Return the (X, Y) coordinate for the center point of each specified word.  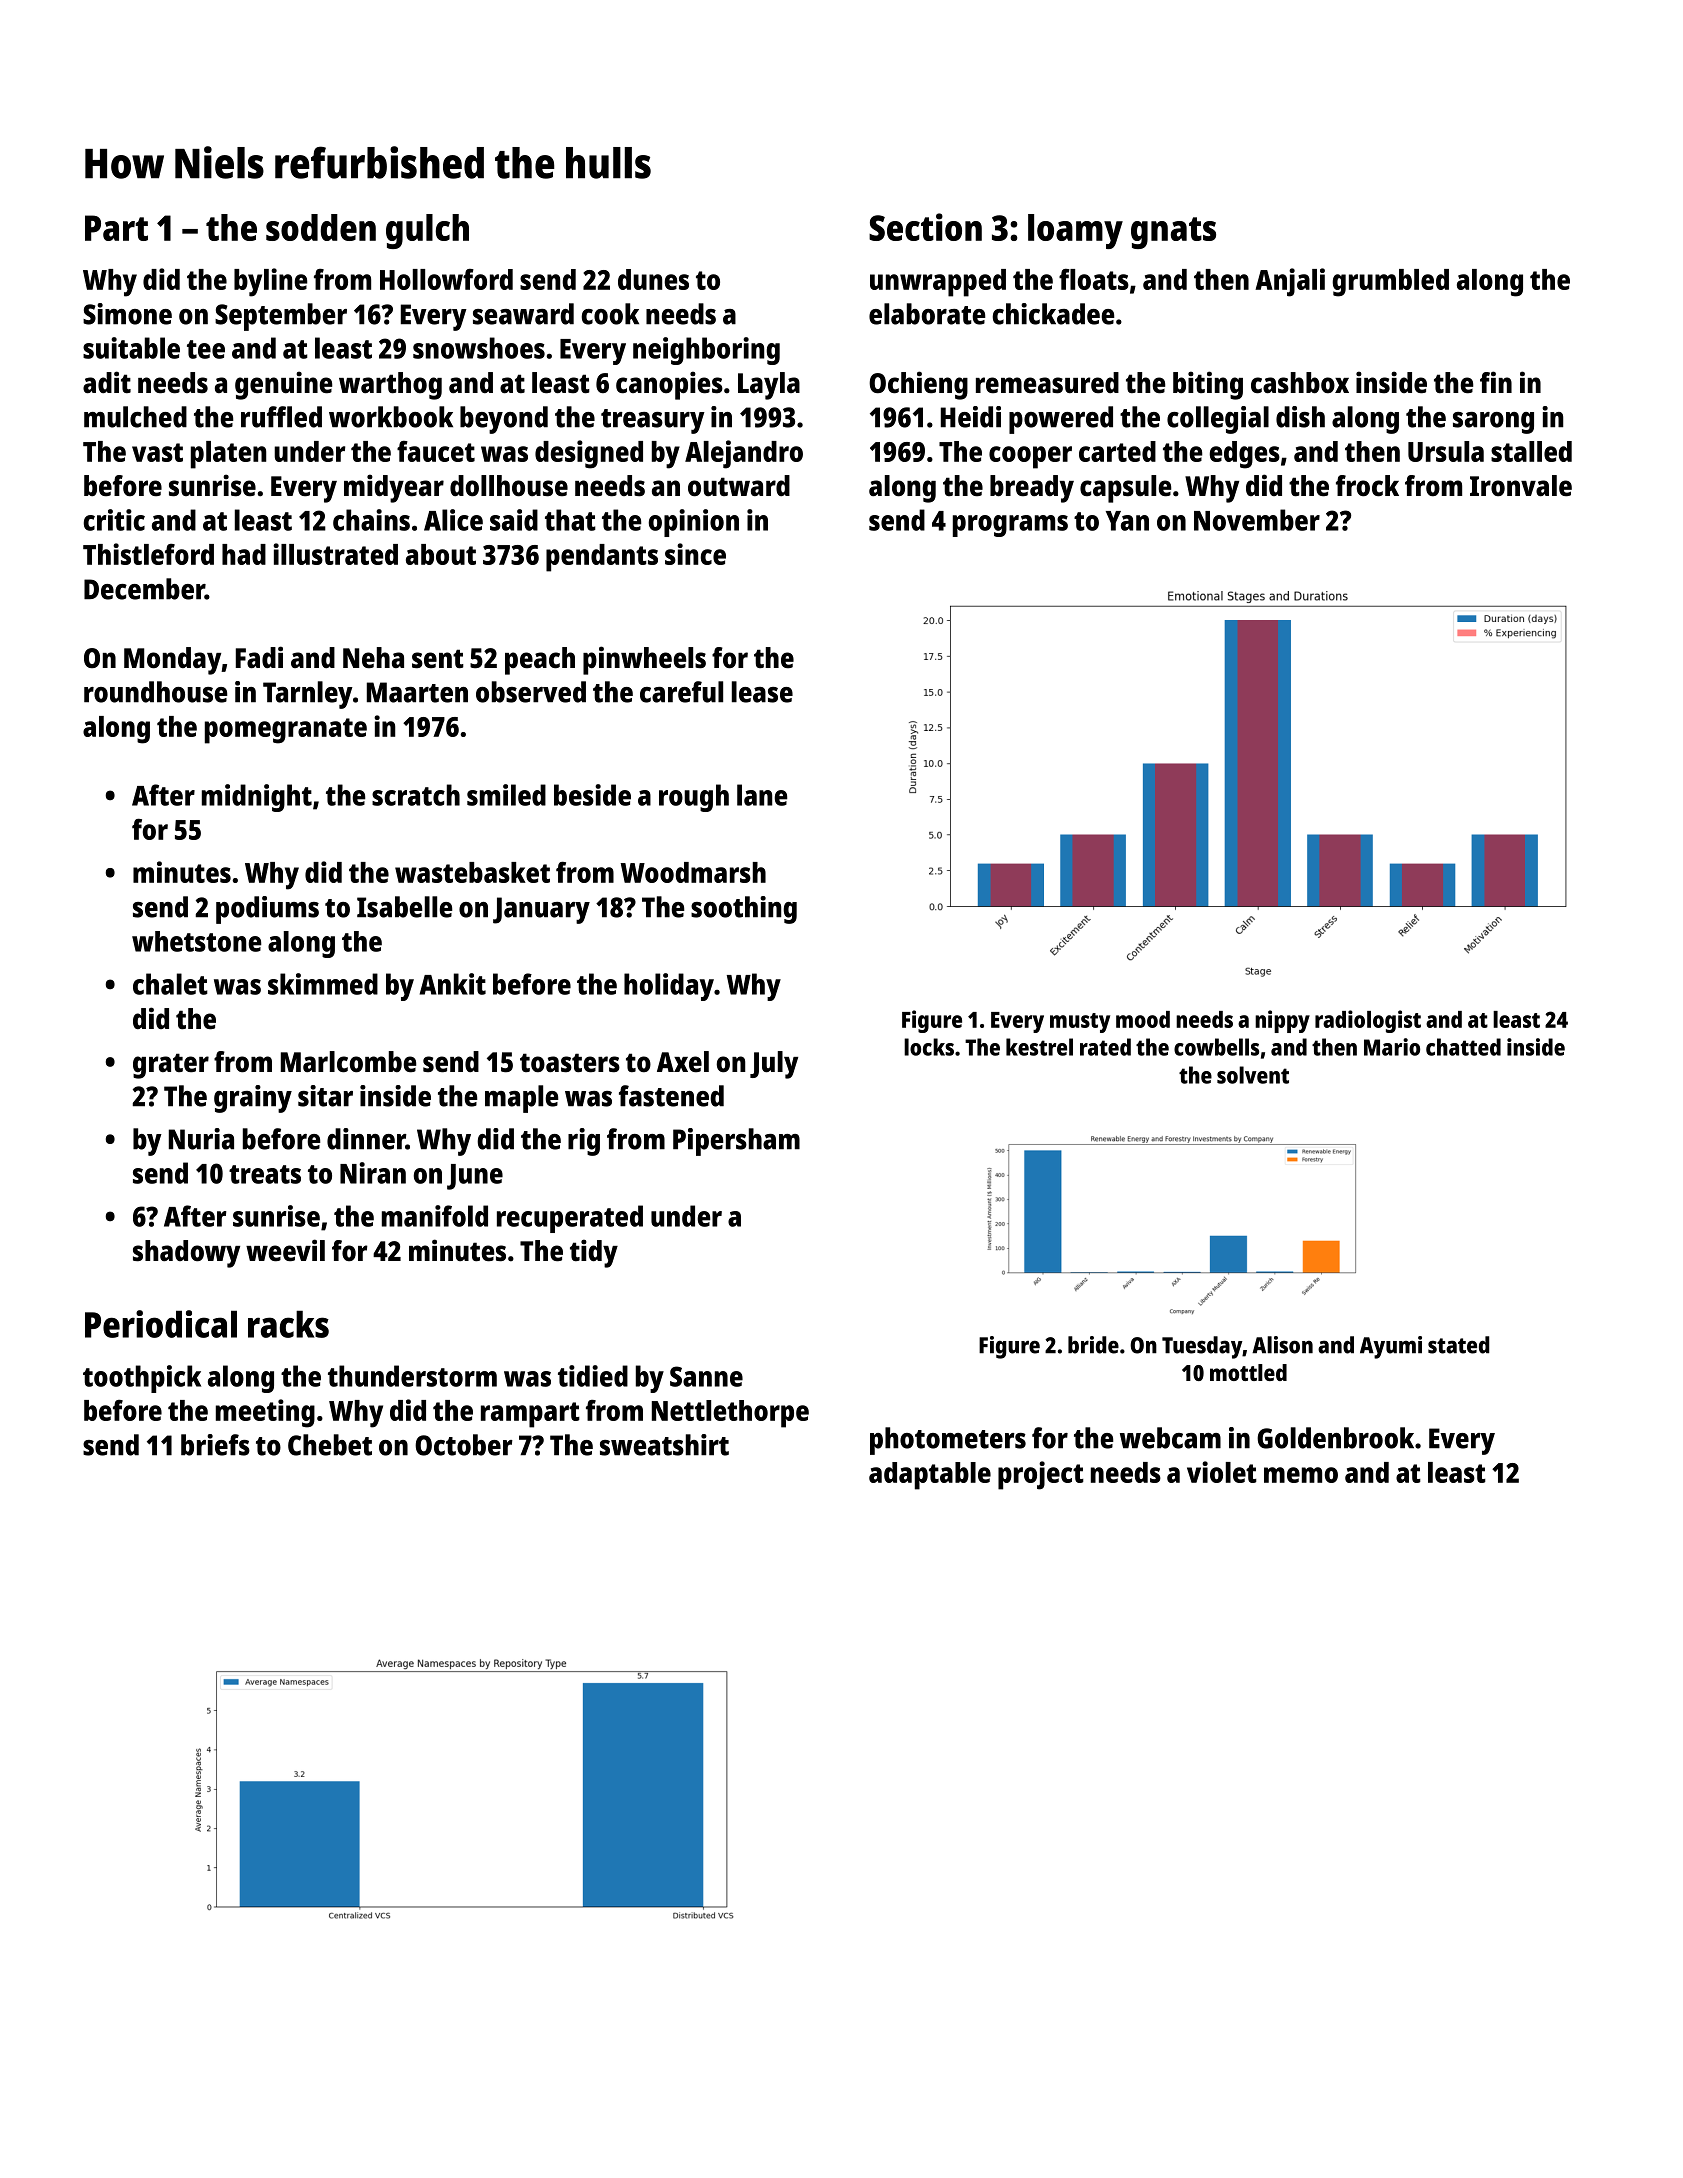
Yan (1127, 521)
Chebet (330, 1445)
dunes (653, 279)
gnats (1173, 233)
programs (1010, 526)
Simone (127, 314)
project (1041, 1475)
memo (1301, 1475)
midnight (257, 798)
